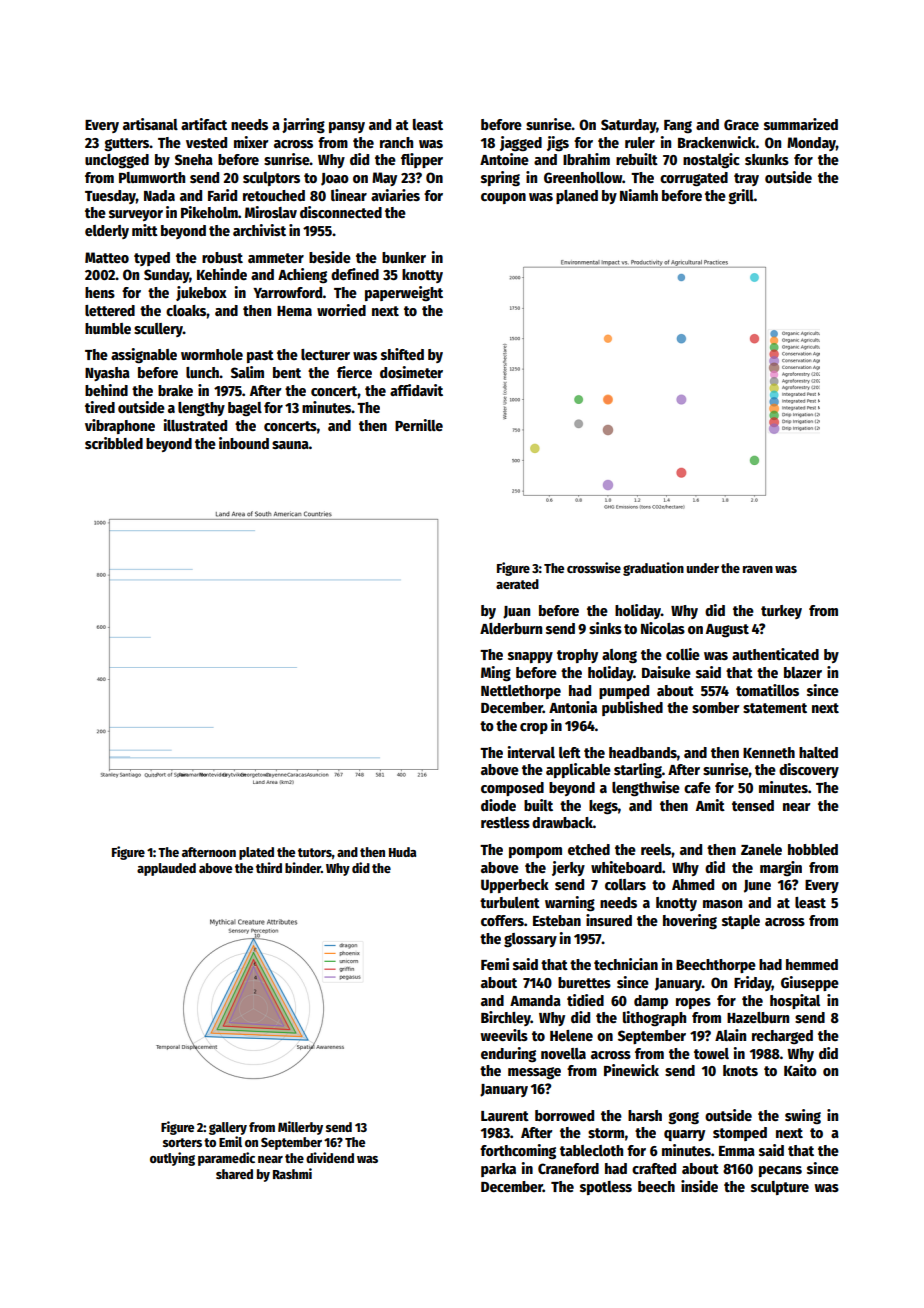  What do you see at coordinates (653, 569) in the page?
I see `graduation` at bounding box center [653, 569].
